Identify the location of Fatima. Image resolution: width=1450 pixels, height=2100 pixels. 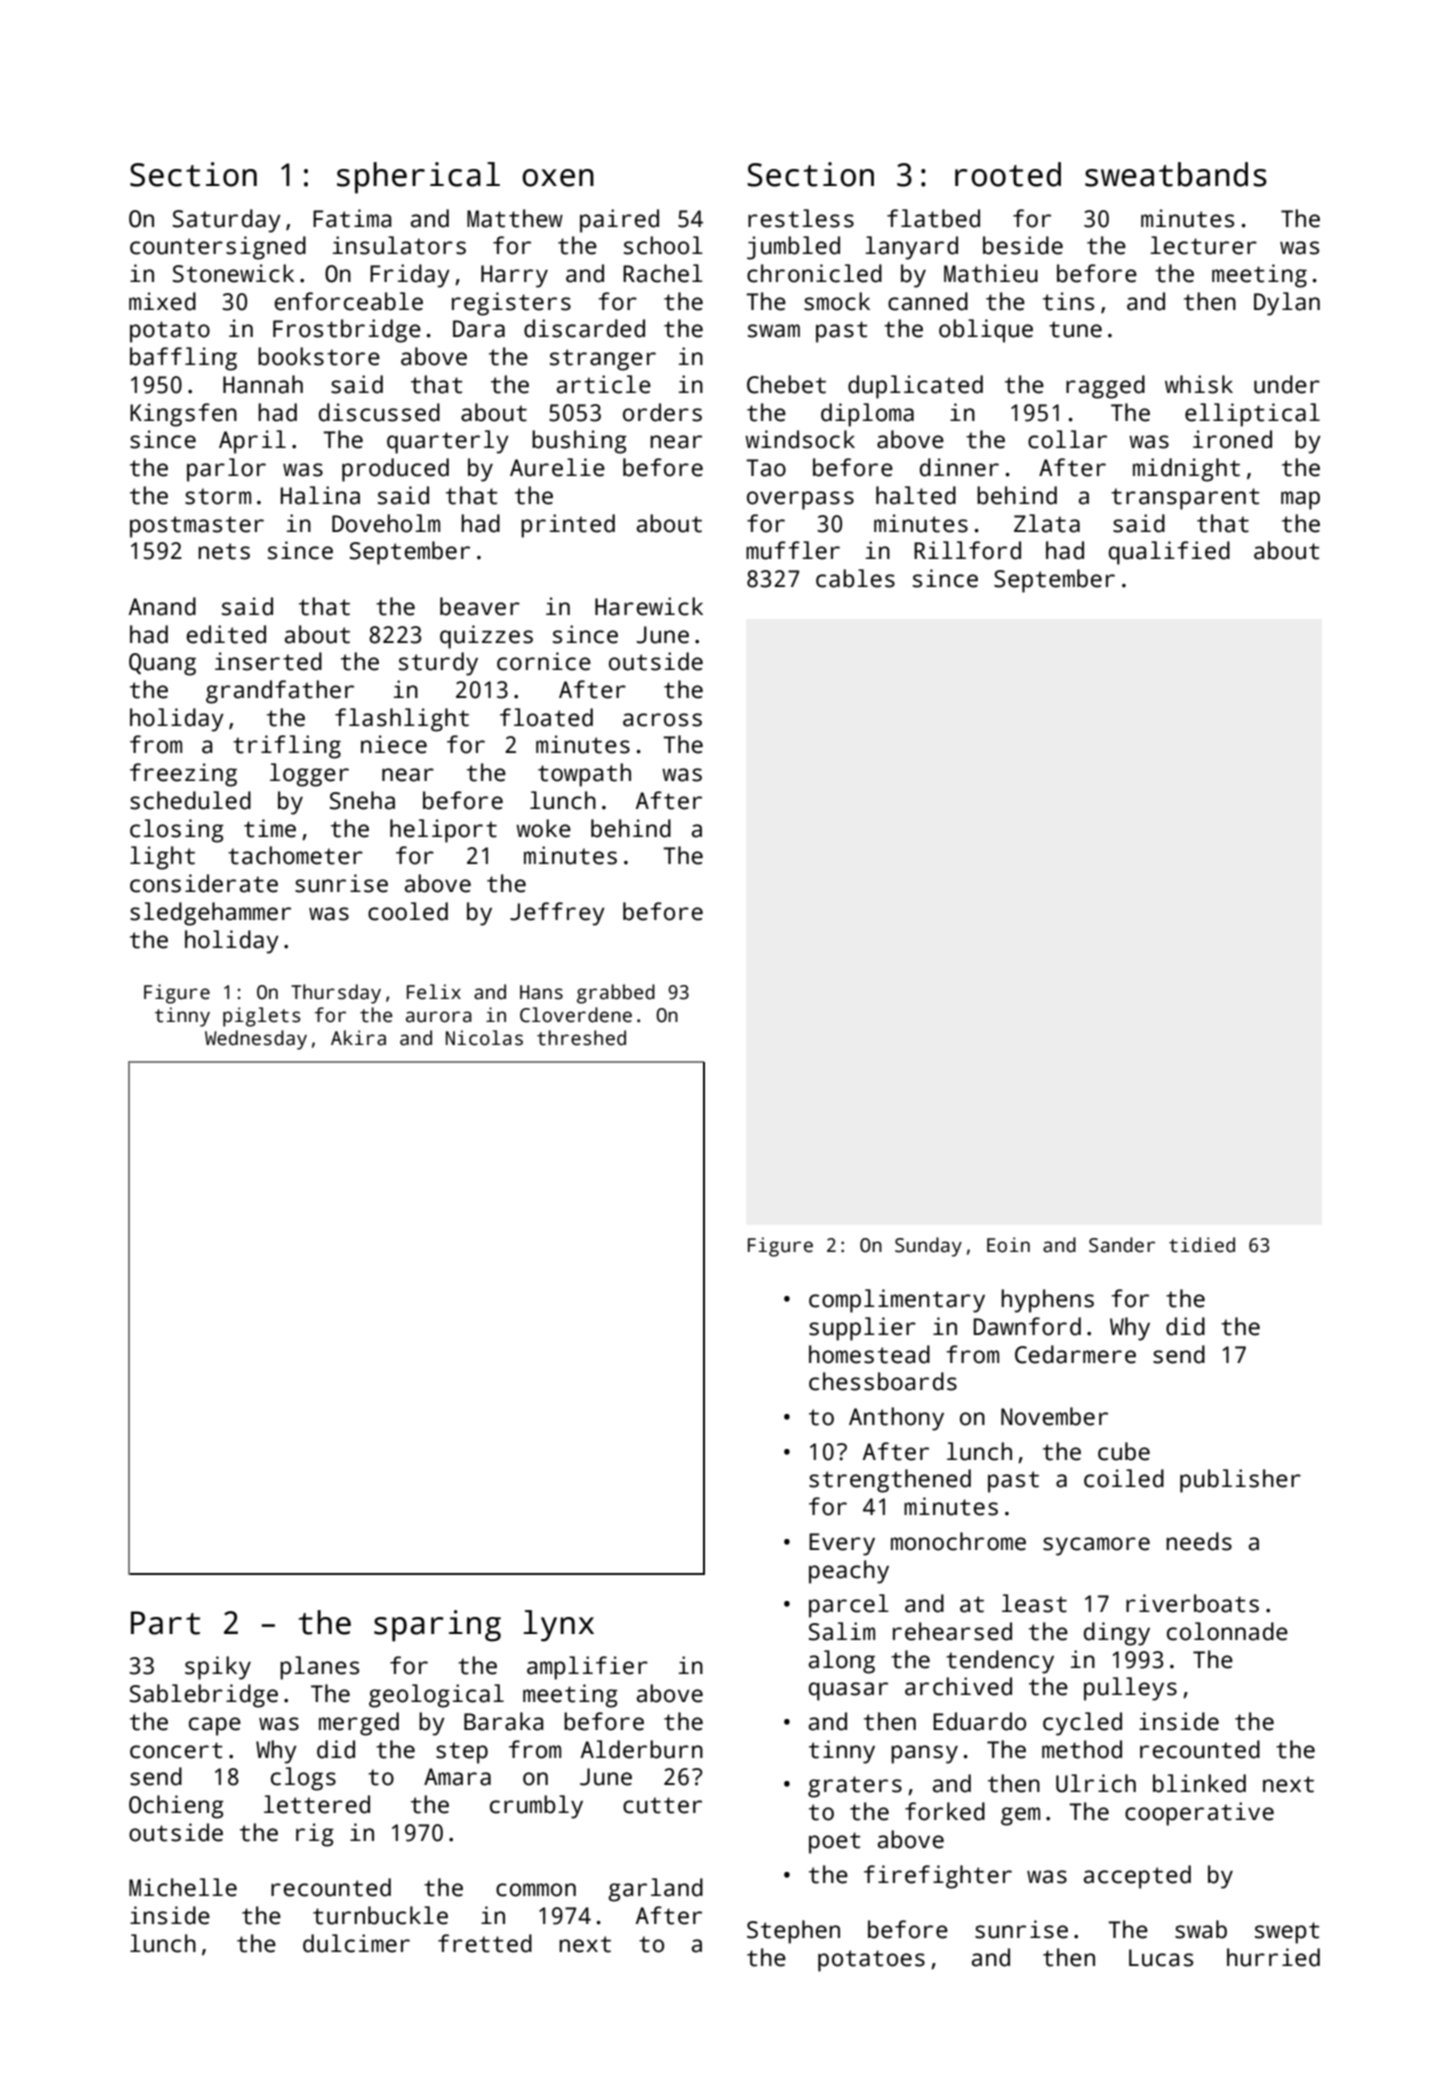
(352, 218).
